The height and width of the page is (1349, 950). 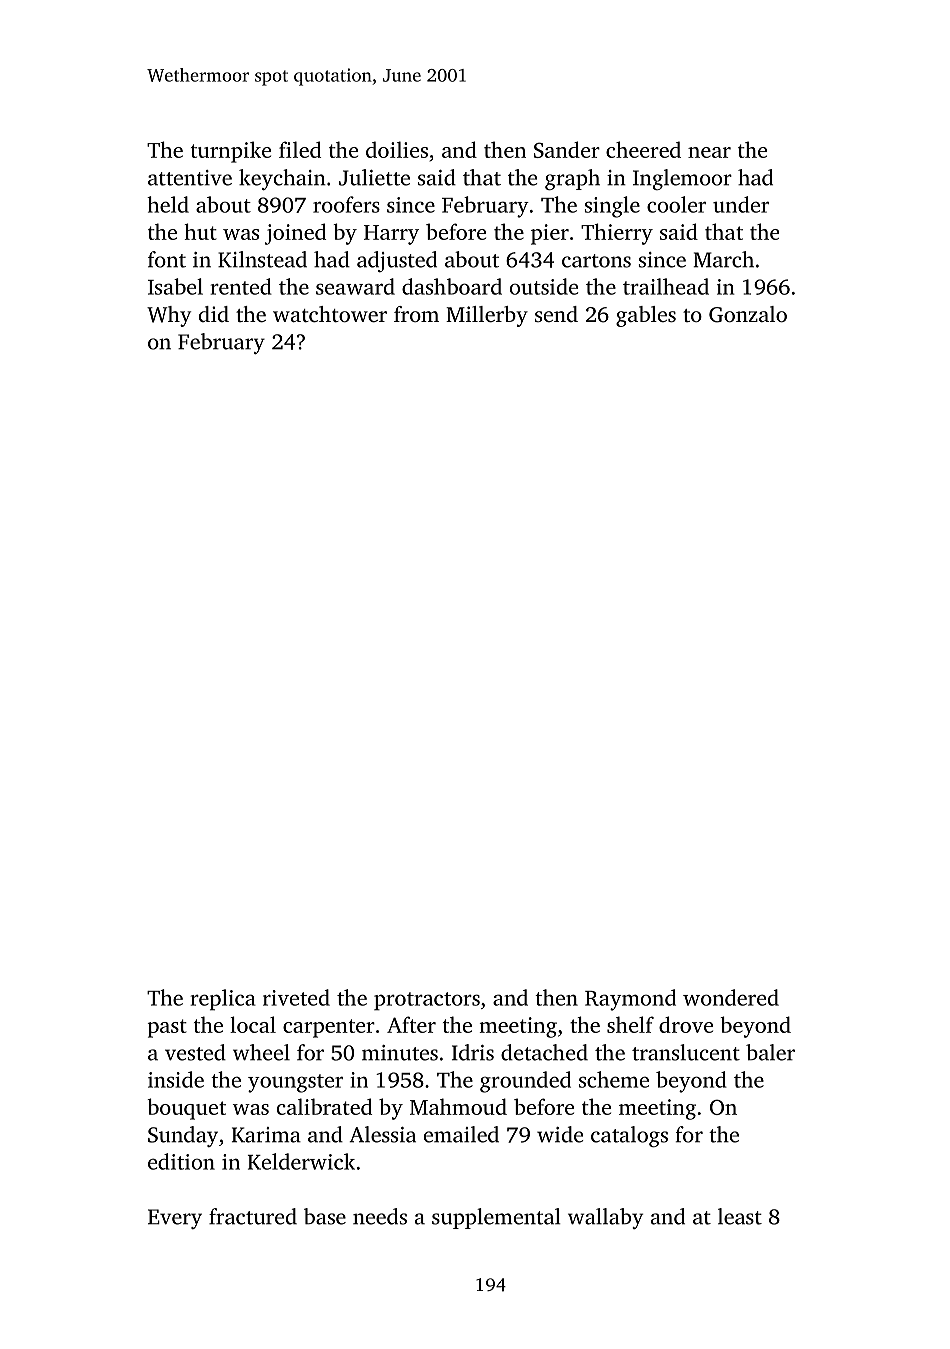 What do you see at coordinates (427, 1001) in the page?
I see `protractors` at bounding box center [427, 1001].
